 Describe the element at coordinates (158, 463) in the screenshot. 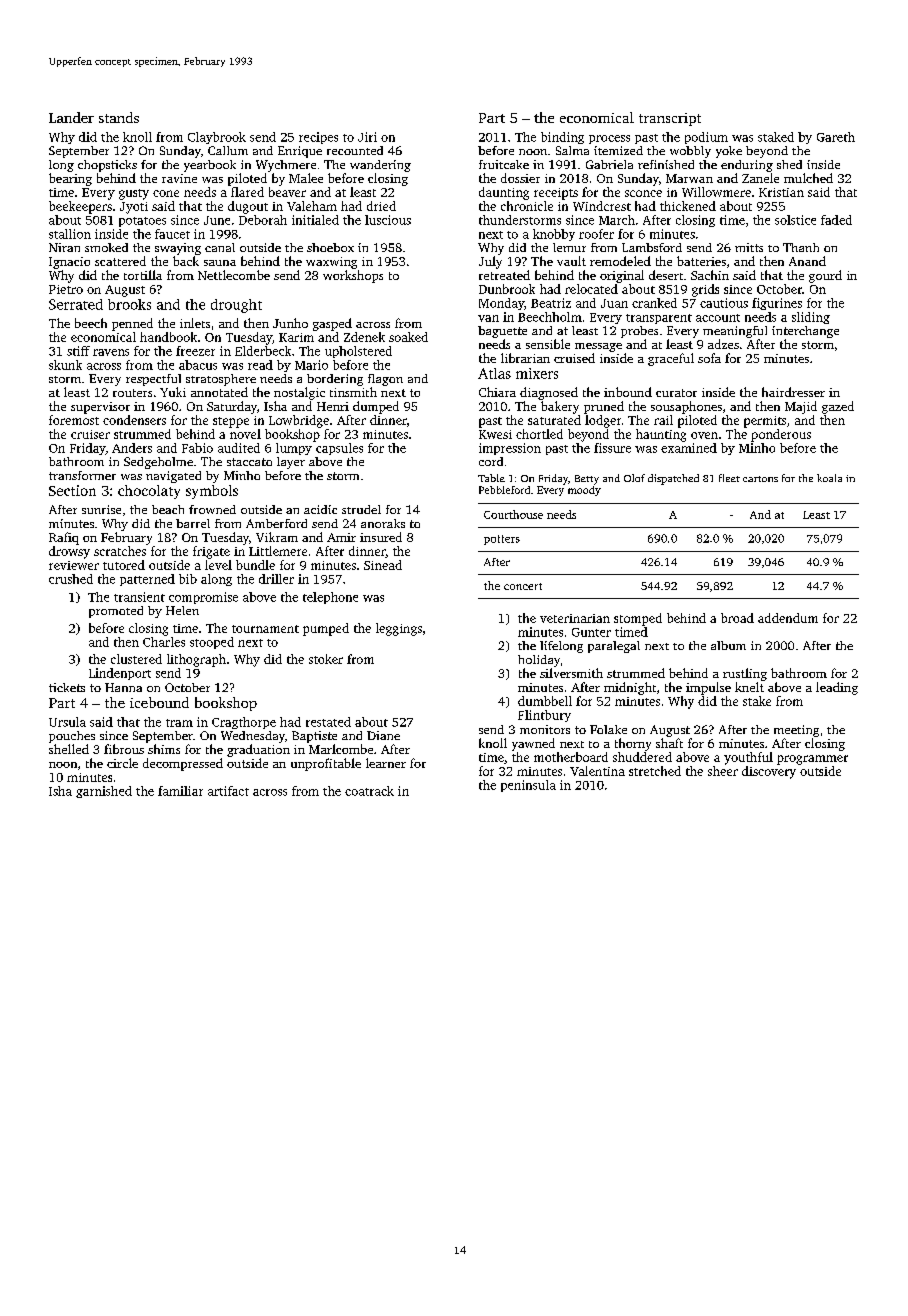

I see `Sedgeholme` at that location.
